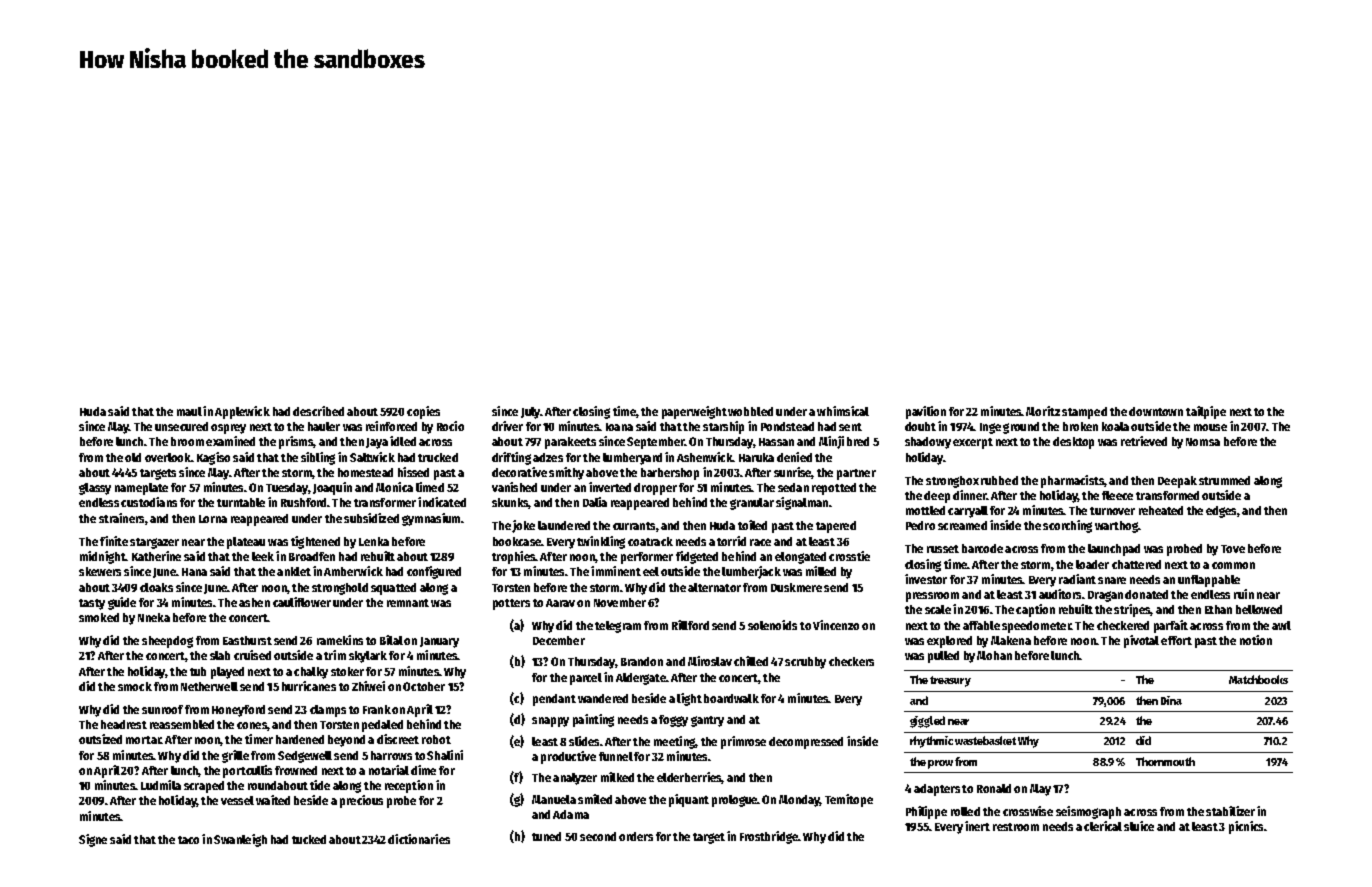 This page has width=1372, height=887. I want to click on Moritz, so click(1043, 411).
